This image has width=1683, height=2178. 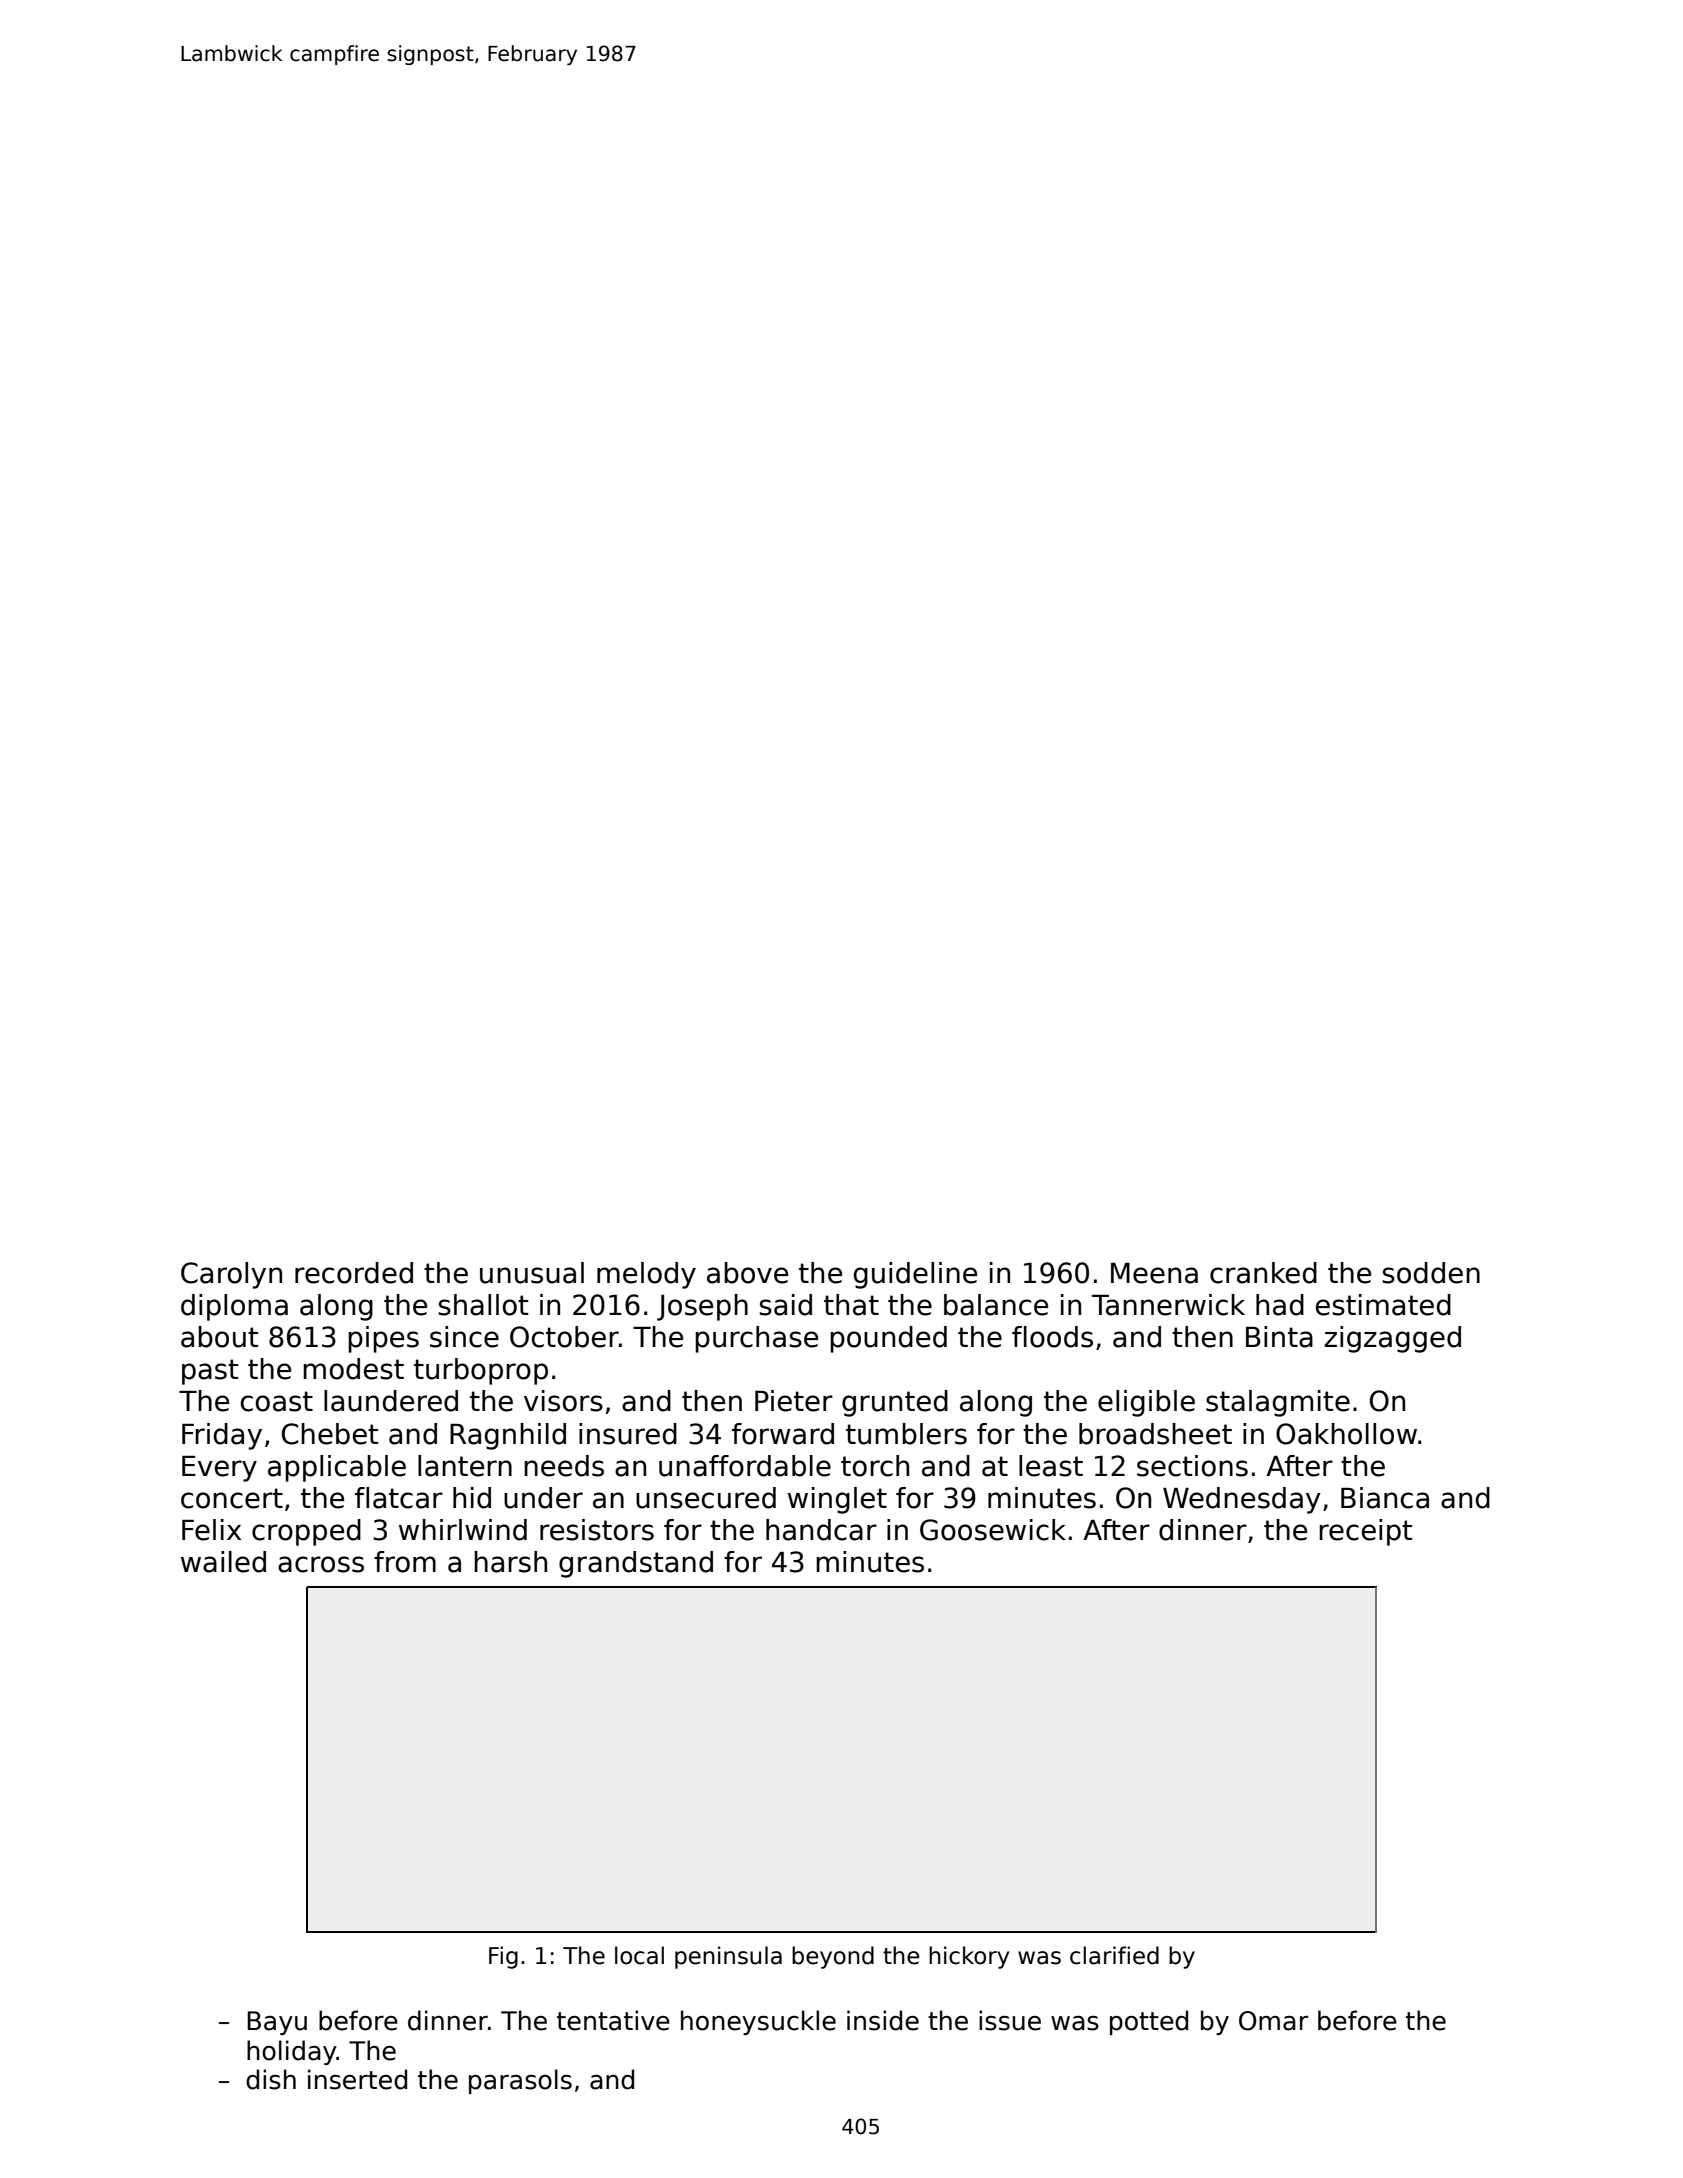 What do you see at coordinates (1273, 2021) in the image?
I see `Omar` at bounding box center [1273, 2021].
